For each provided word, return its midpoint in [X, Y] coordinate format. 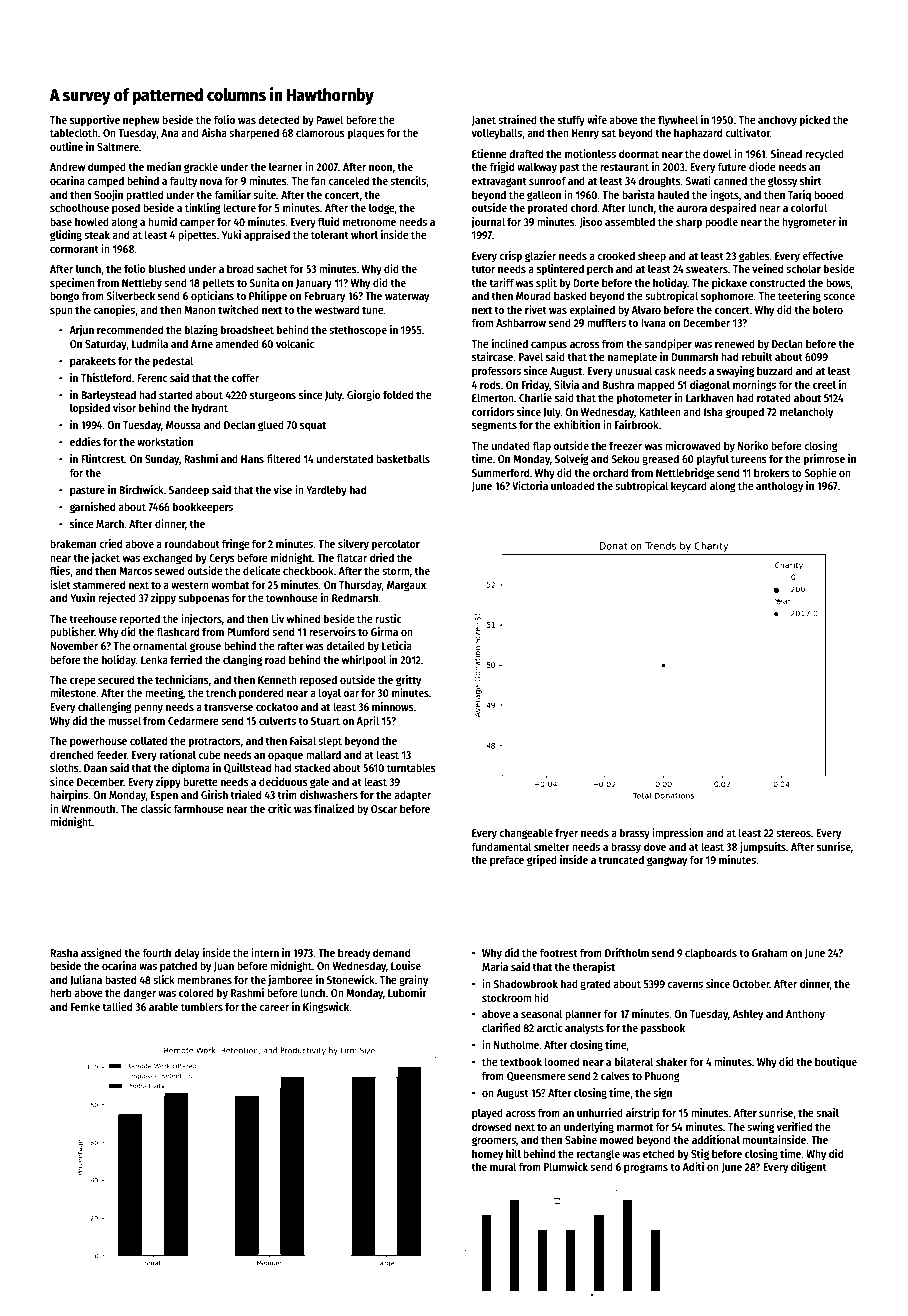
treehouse [93, 618]
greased [660, 460]
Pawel [329, 119]
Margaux [406, 586]
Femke [85, 1006]
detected [278, 119]
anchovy [777, 121]
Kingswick [326, 1008]
